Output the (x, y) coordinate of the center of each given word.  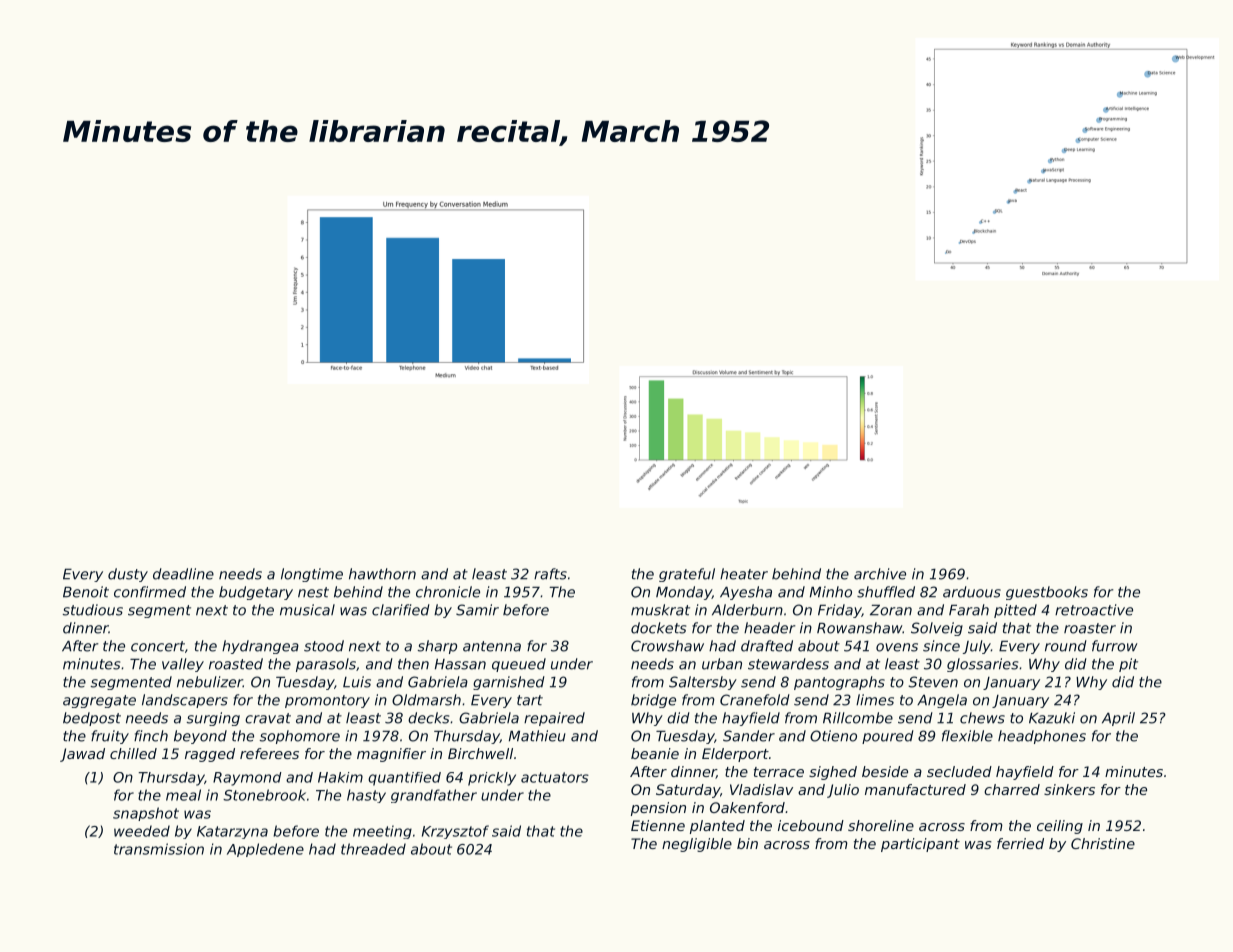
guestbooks (1047, 593)
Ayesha (746, 593)
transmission (159, 849)
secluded (959, 771)
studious (93, 610)
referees (269, 753)
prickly (492, 779)
